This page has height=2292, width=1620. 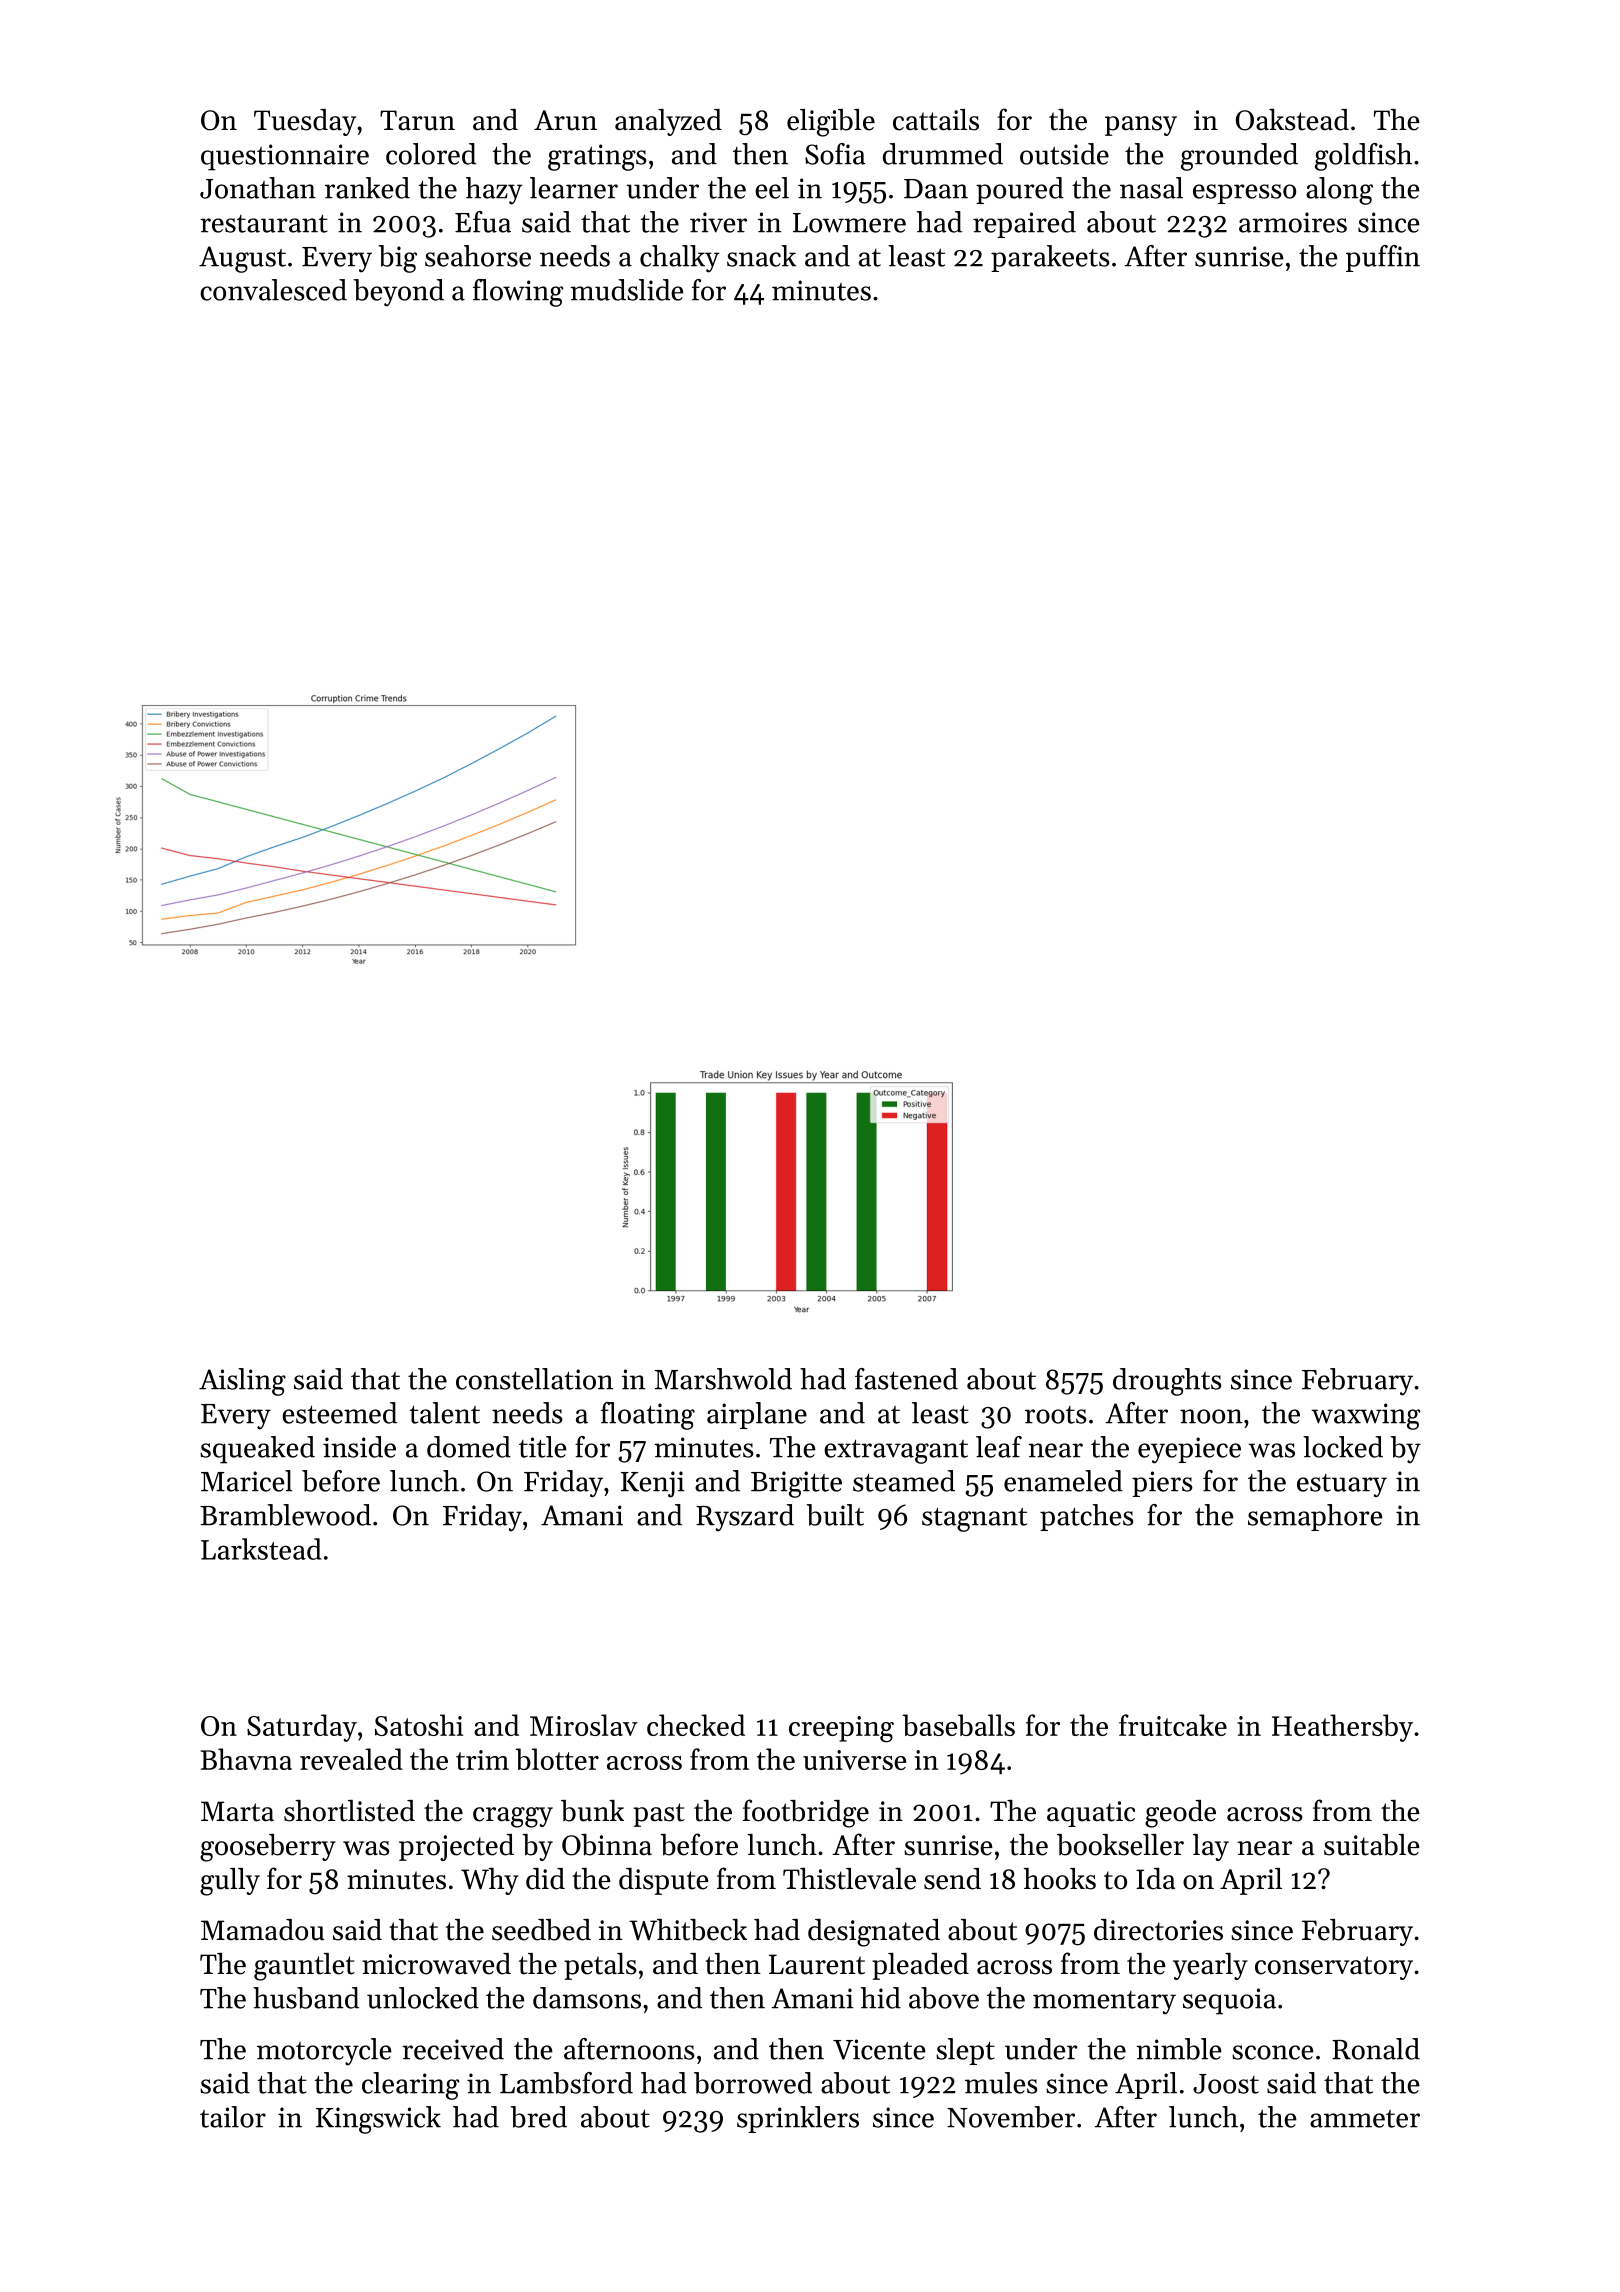 What do you see at coordinates (1383, 258) in the page?
I see `puffin` at bounding box center [1383, 258].
